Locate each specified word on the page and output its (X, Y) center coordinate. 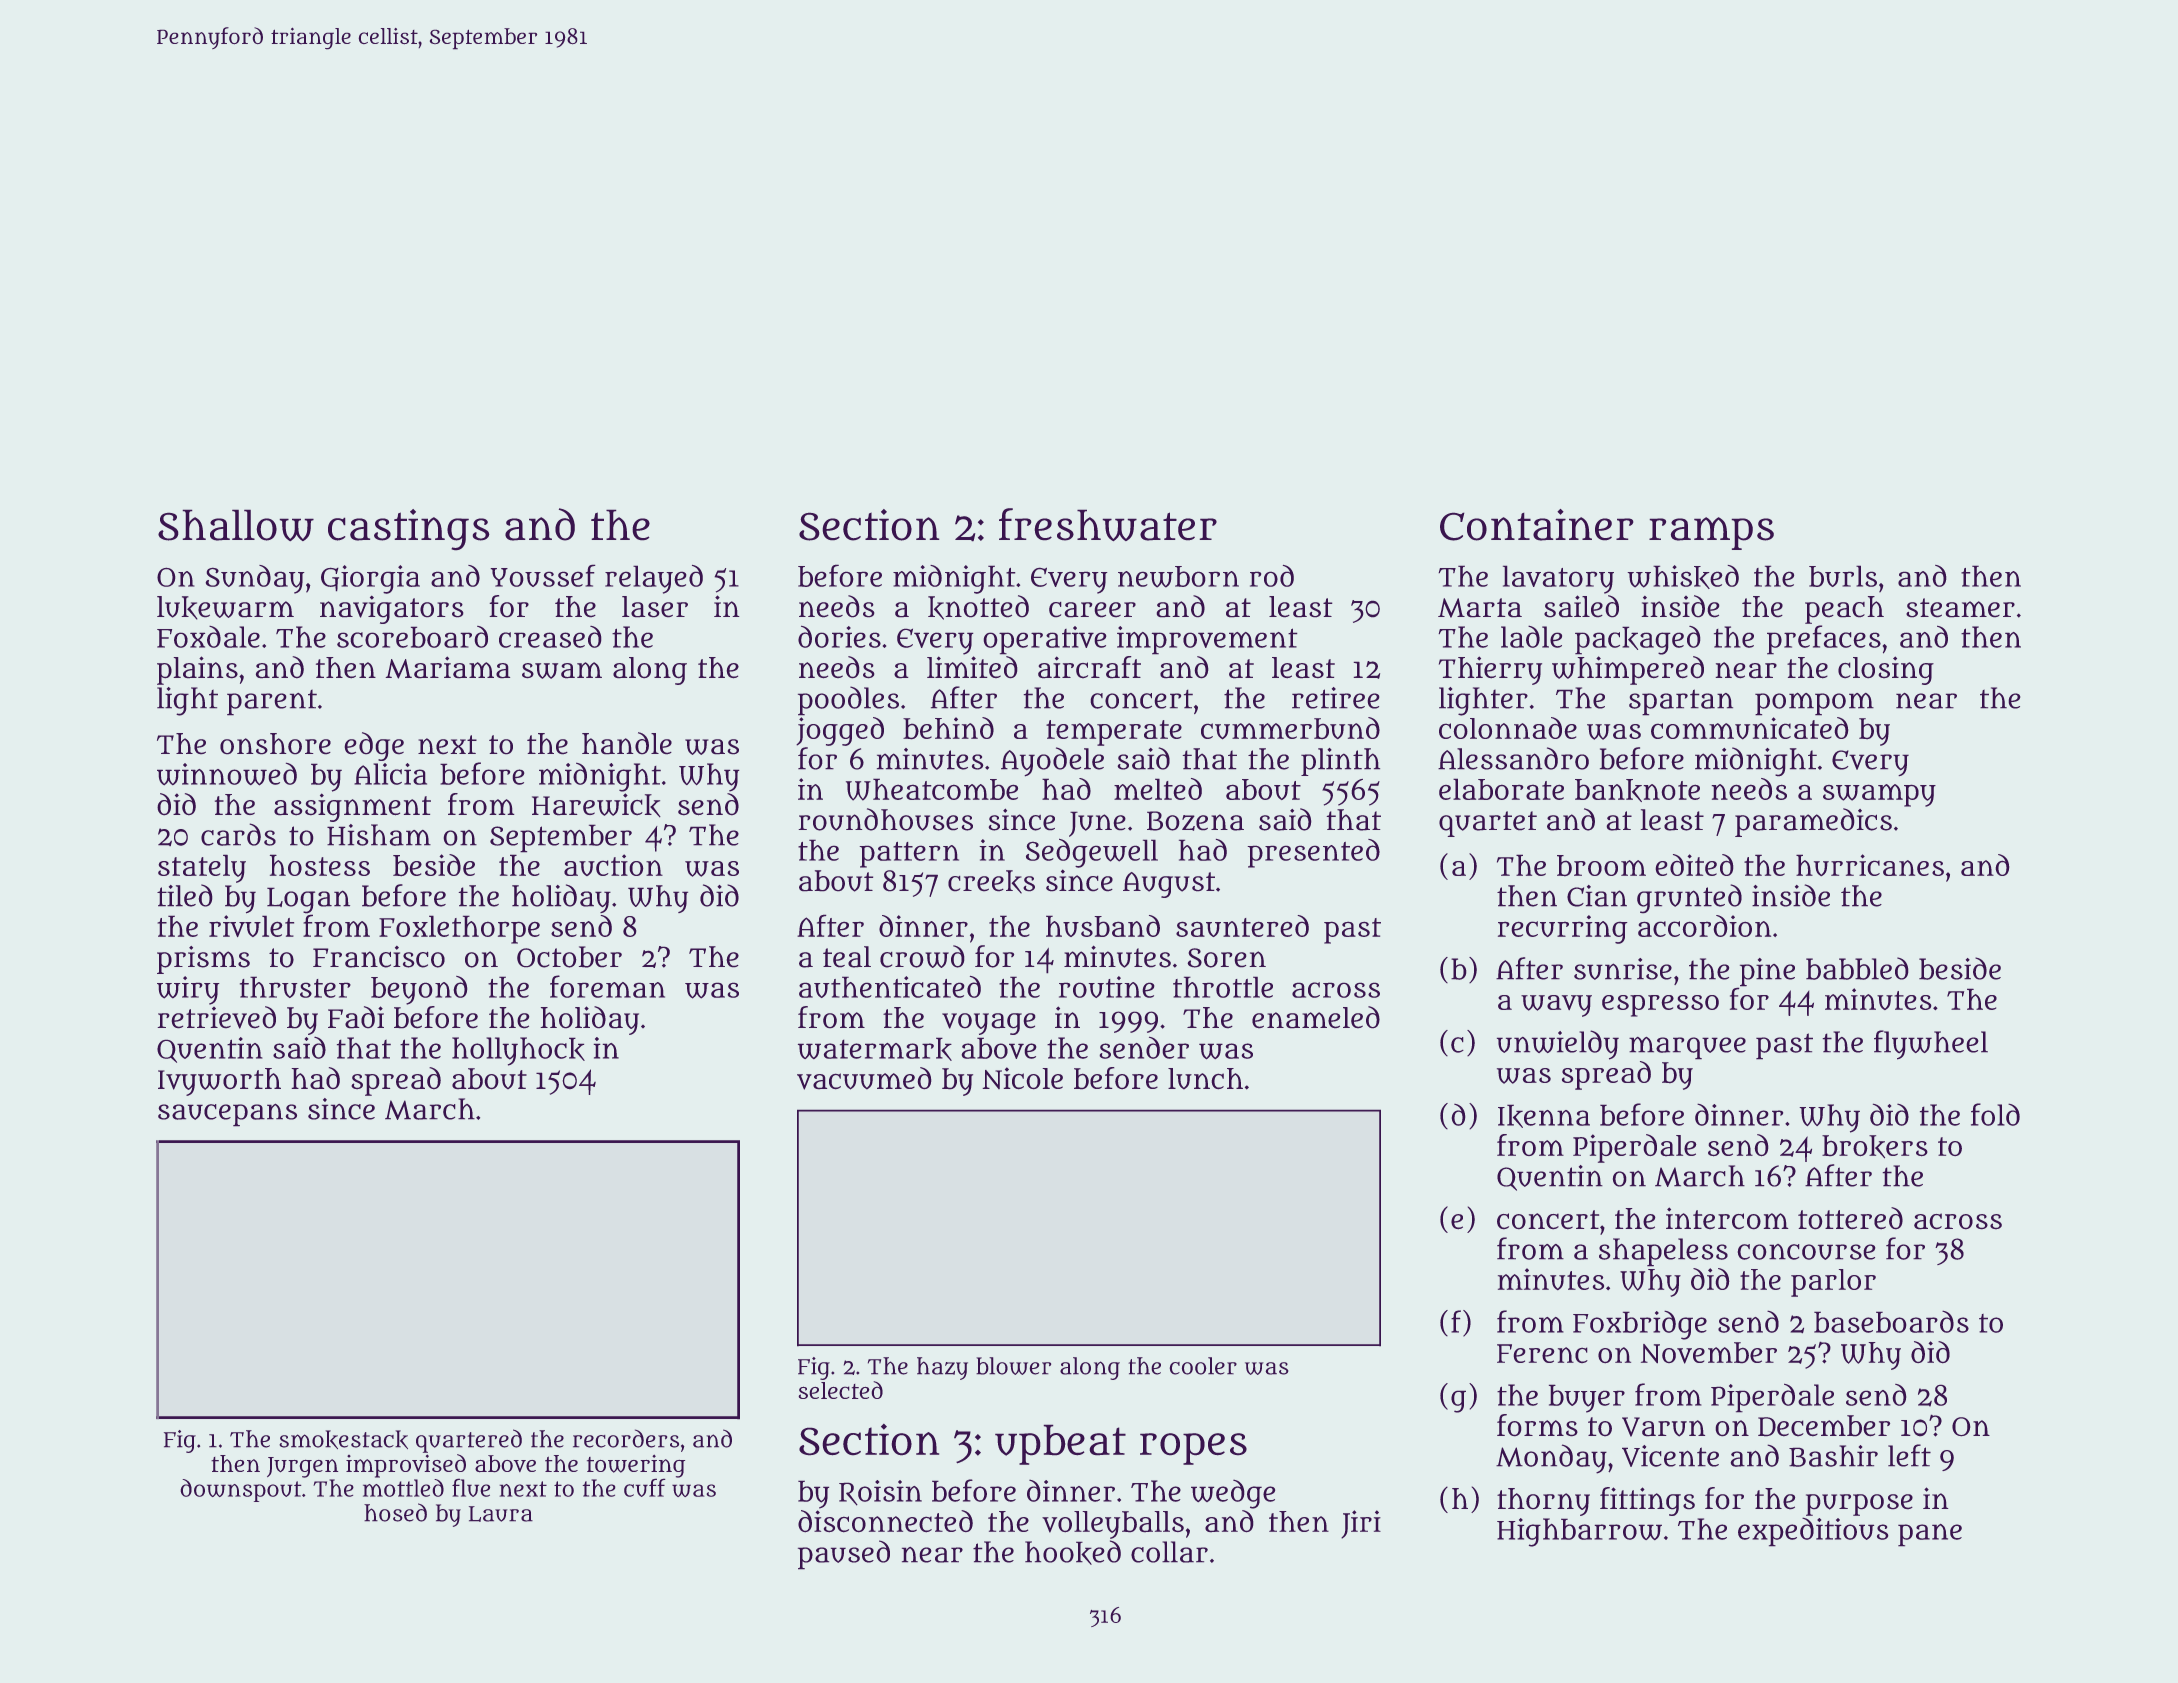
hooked (1073, 1552)
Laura (501, 1514)
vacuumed (864, 1078)
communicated (1750, 728)
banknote (1637, 790)
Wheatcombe (932, 789)
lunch (1205, 1079)
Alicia (390, 774)
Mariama (447, 667)
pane (1930, 1535)
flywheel (1931, 1045)
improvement (1207, 640)
